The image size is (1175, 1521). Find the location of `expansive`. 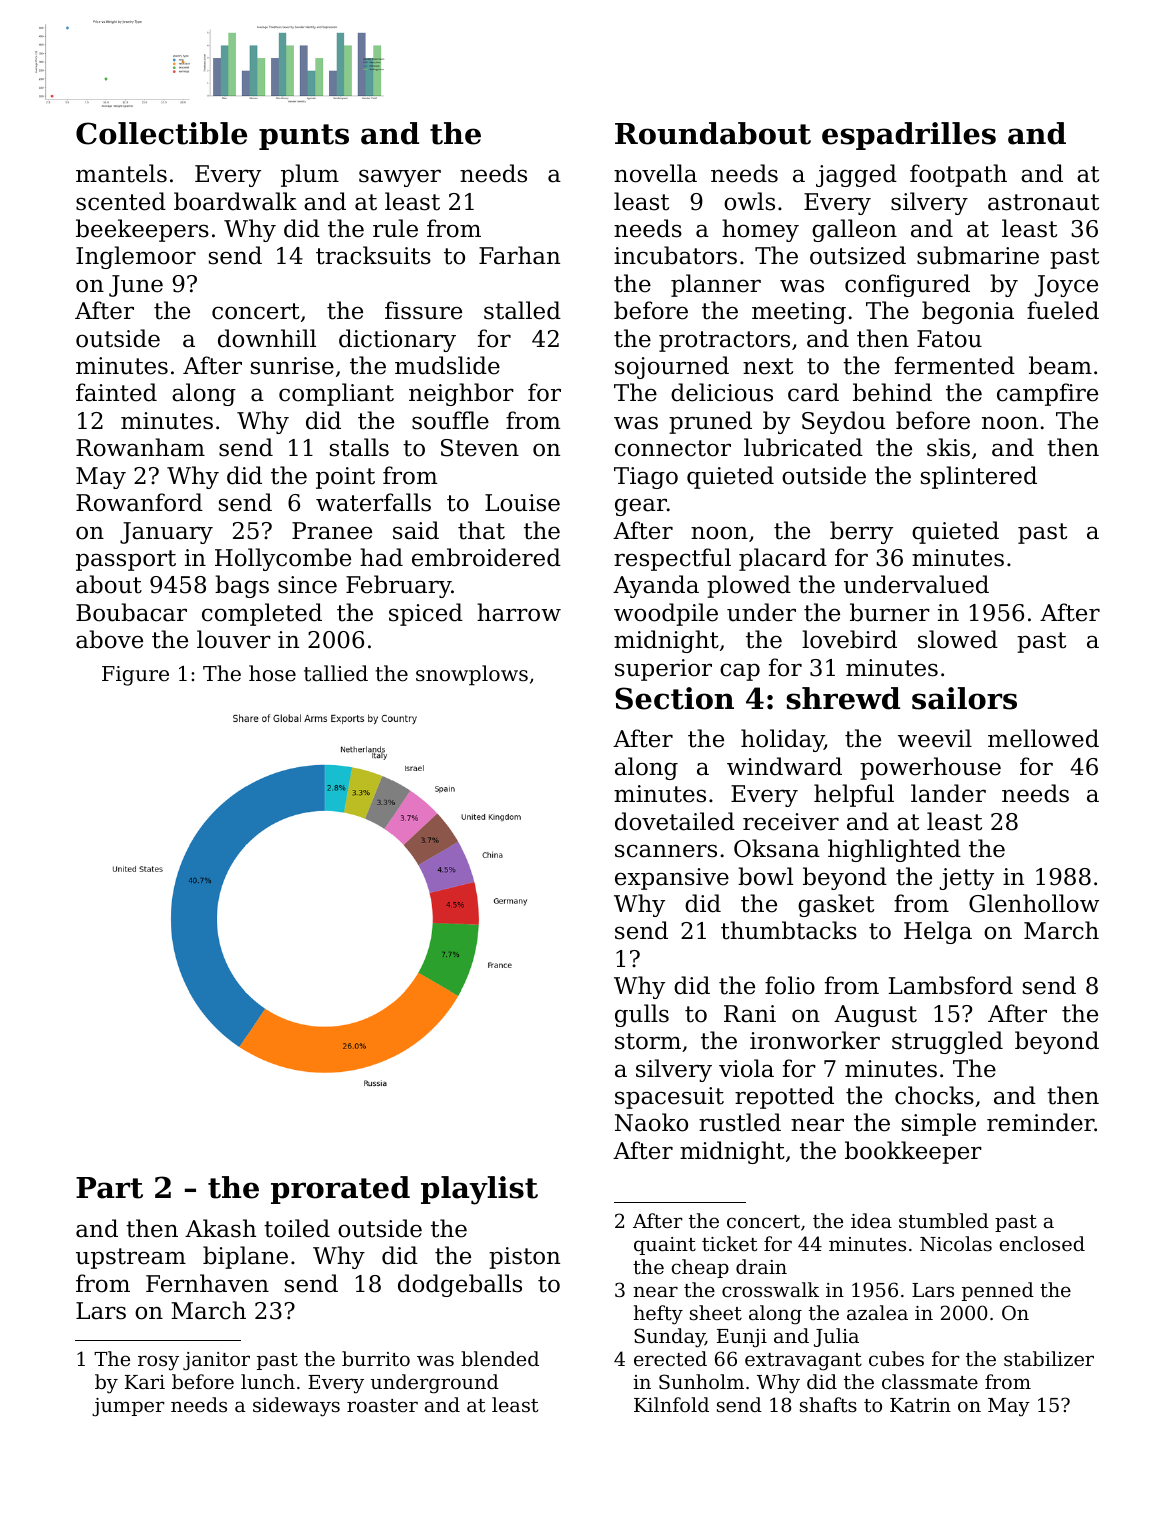

expansive is located at coordinates (672, 879).
